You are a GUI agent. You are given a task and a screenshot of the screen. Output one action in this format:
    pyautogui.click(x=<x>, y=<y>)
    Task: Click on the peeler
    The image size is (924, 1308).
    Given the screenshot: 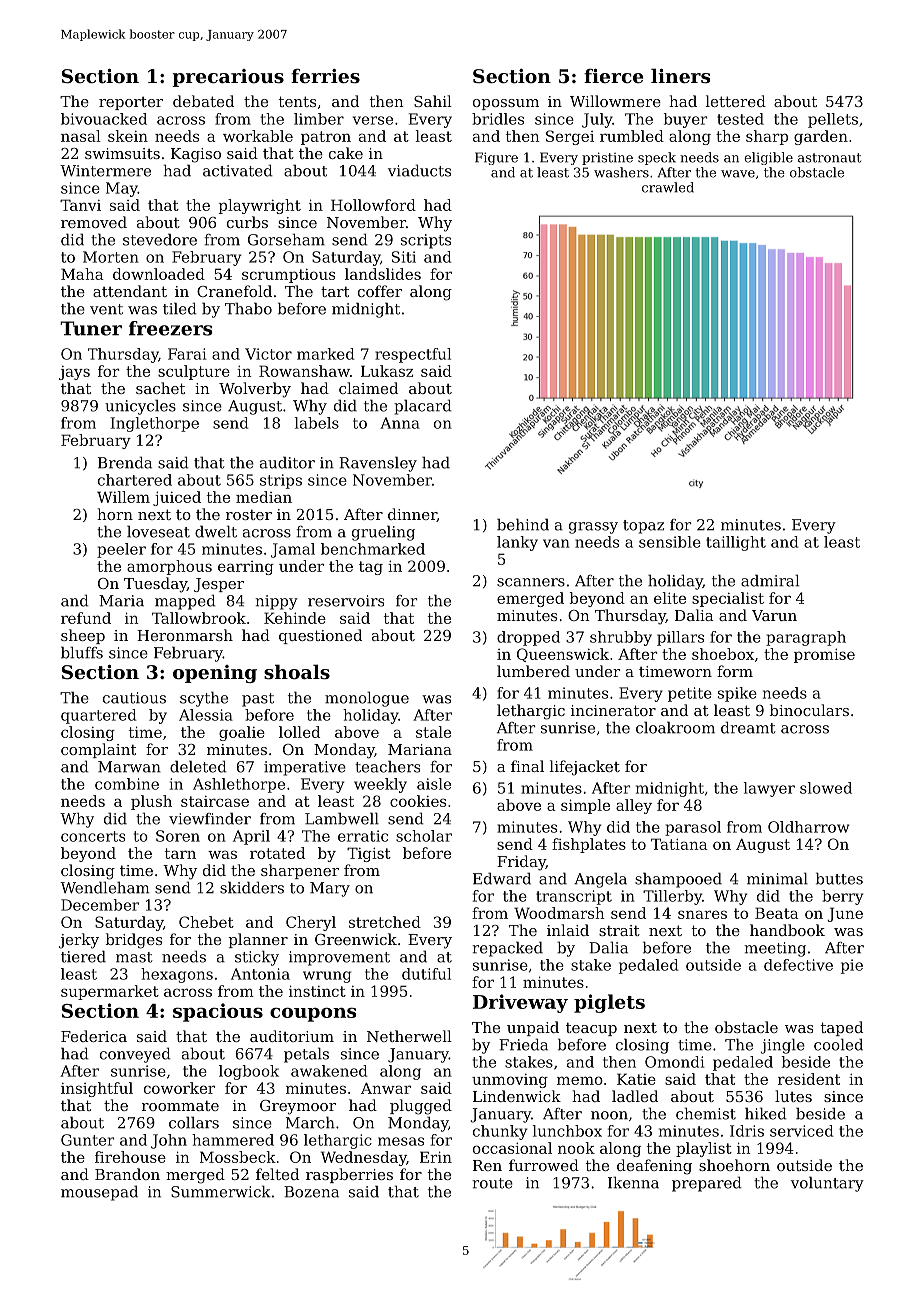 What is the action you would take?
    pyautogui.click(x=121, y=550)
